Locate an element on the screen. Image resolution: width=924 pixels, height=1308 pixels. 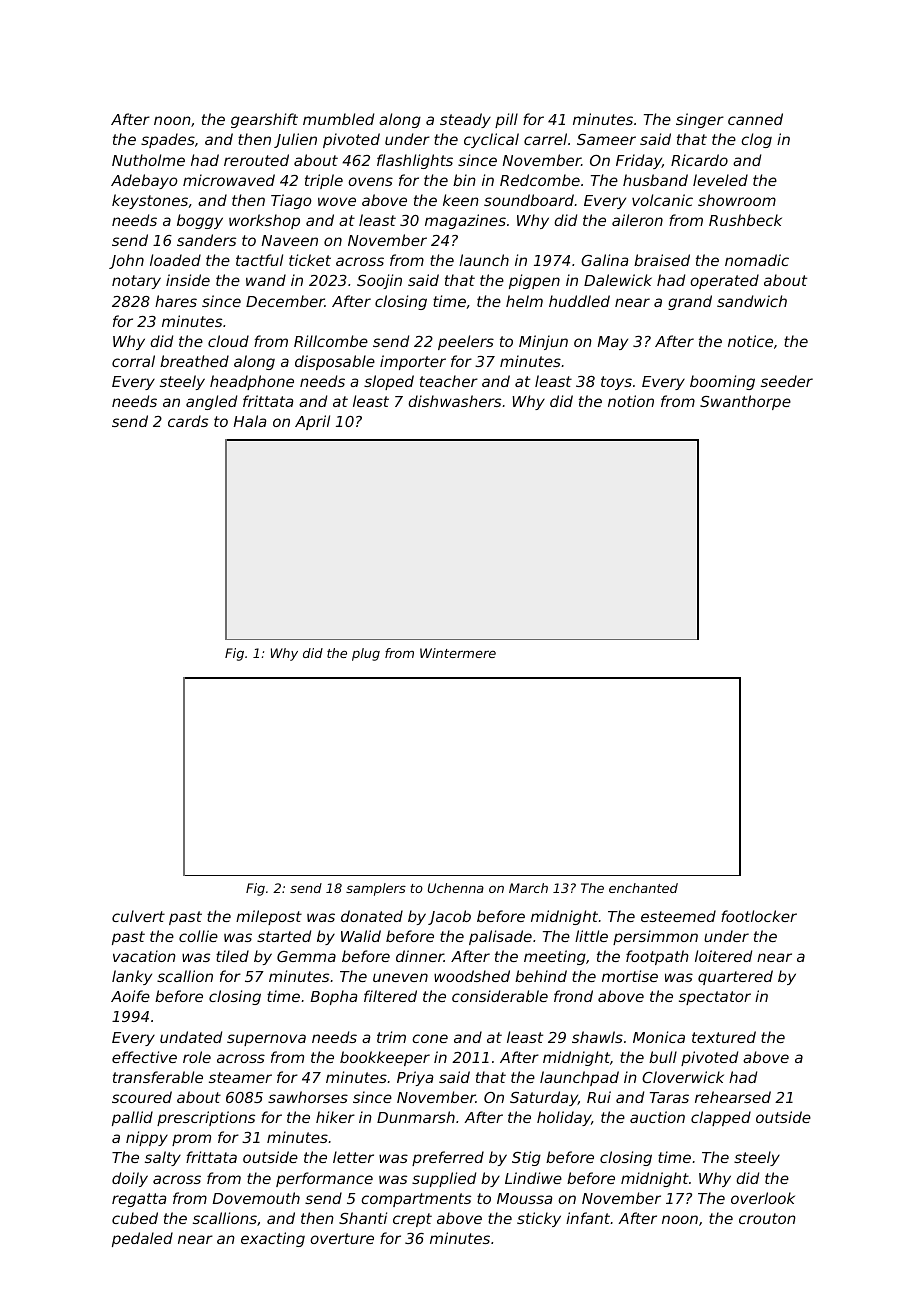
canned is located at coordinates (755, 119).
